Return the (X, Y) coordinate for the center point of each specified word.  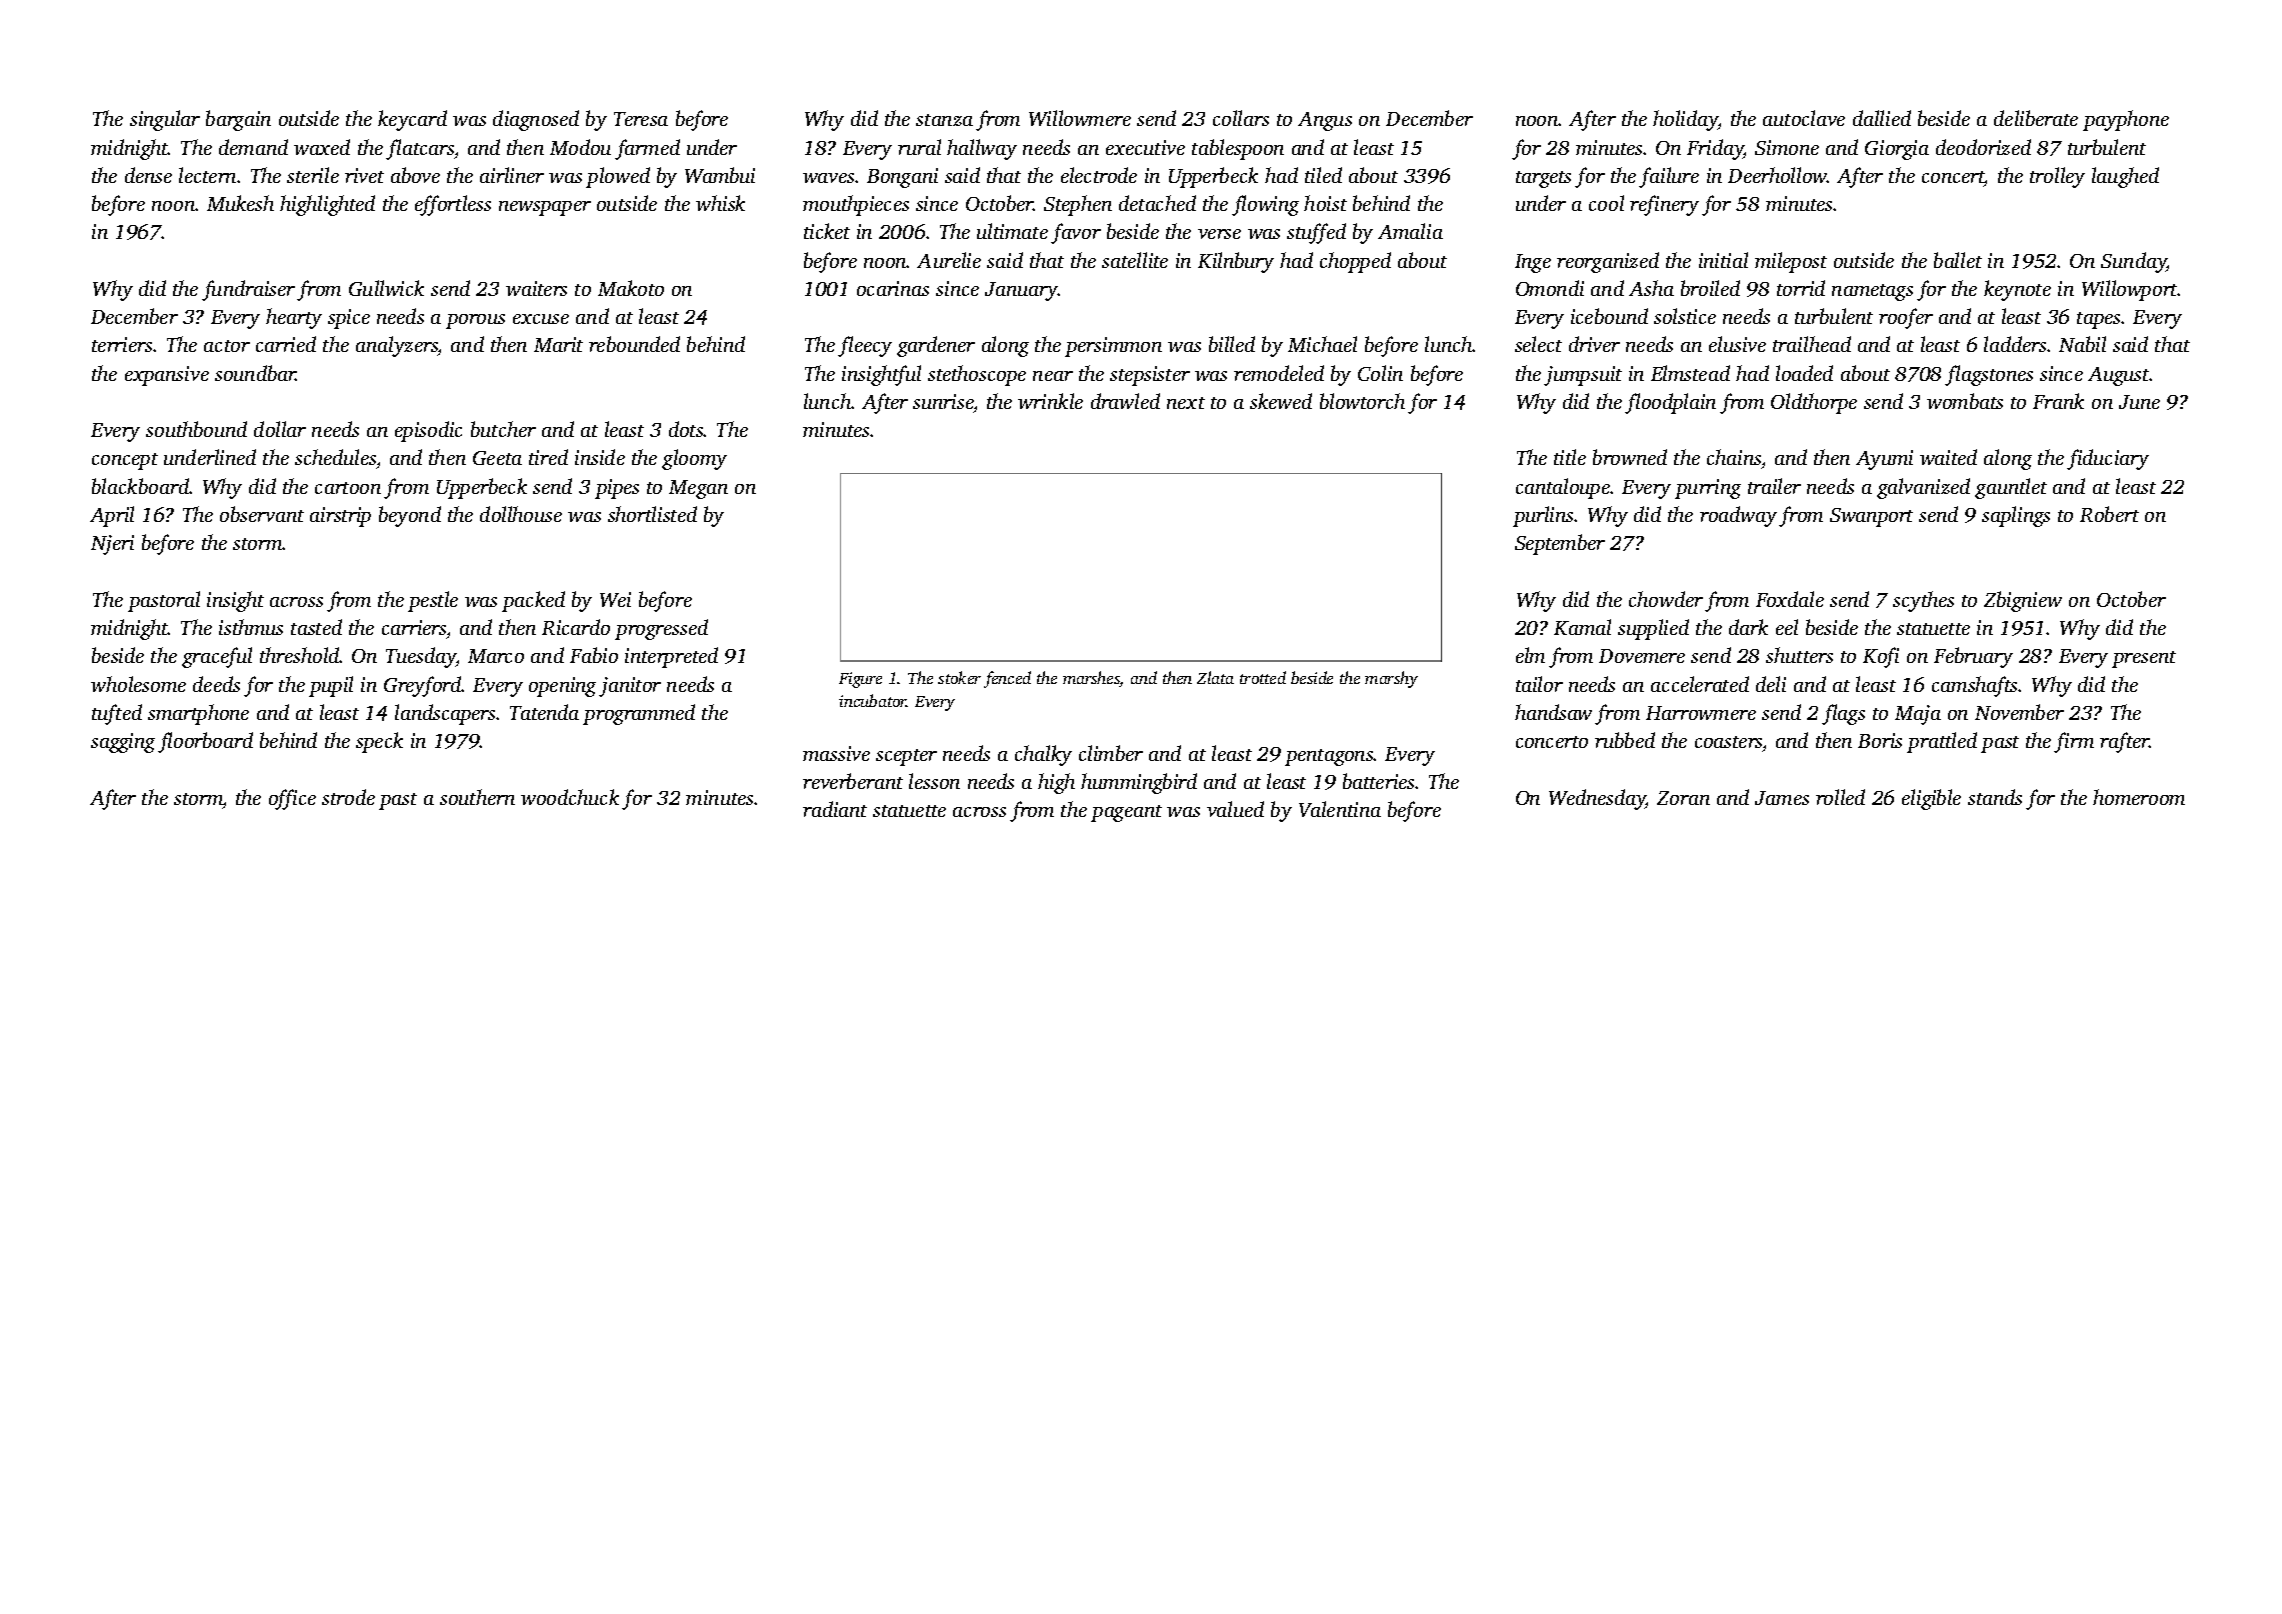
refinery (1664, 205)
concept (125, 461)
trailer (1774, 486)
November (2019, 712)
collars (1241, 118)
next (1186, 403)
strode (348, 797)
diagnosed (536, 120)
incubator (873, 700)
